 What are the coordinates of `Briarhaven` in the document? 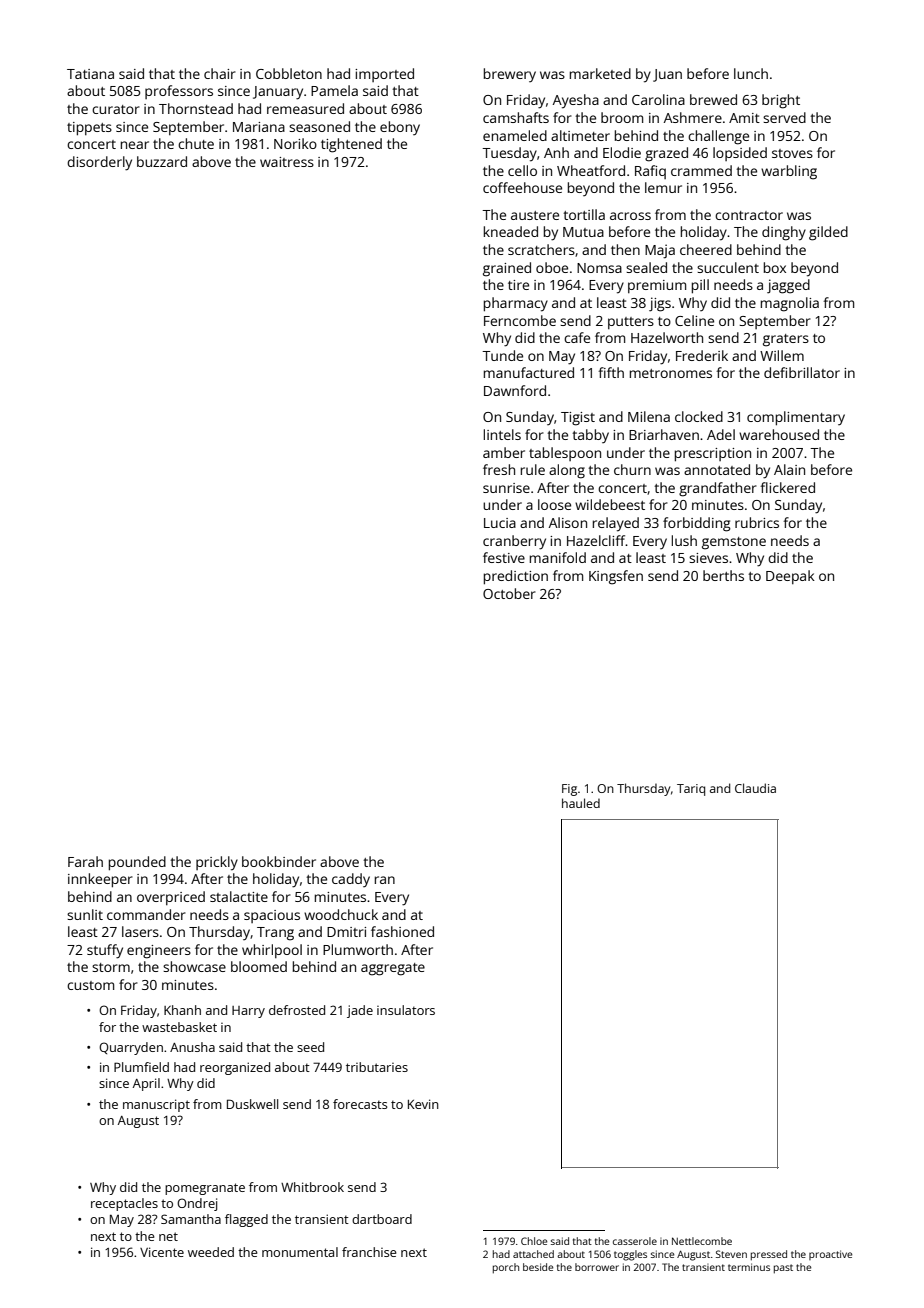 It's located at (664, 434).
